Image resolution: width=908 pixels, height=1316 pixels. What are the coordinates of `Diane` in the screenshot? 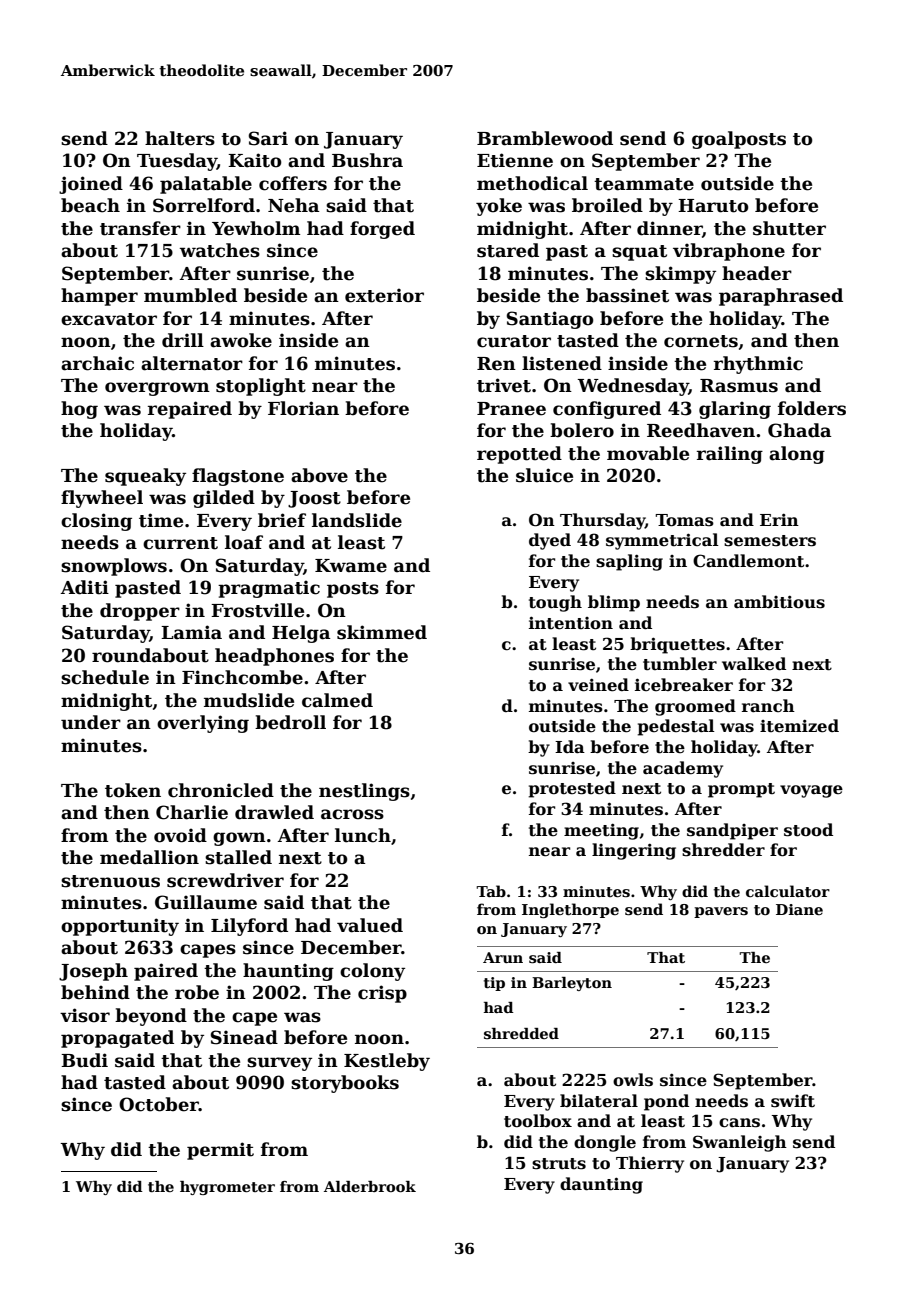 It's located at (799, 909).
